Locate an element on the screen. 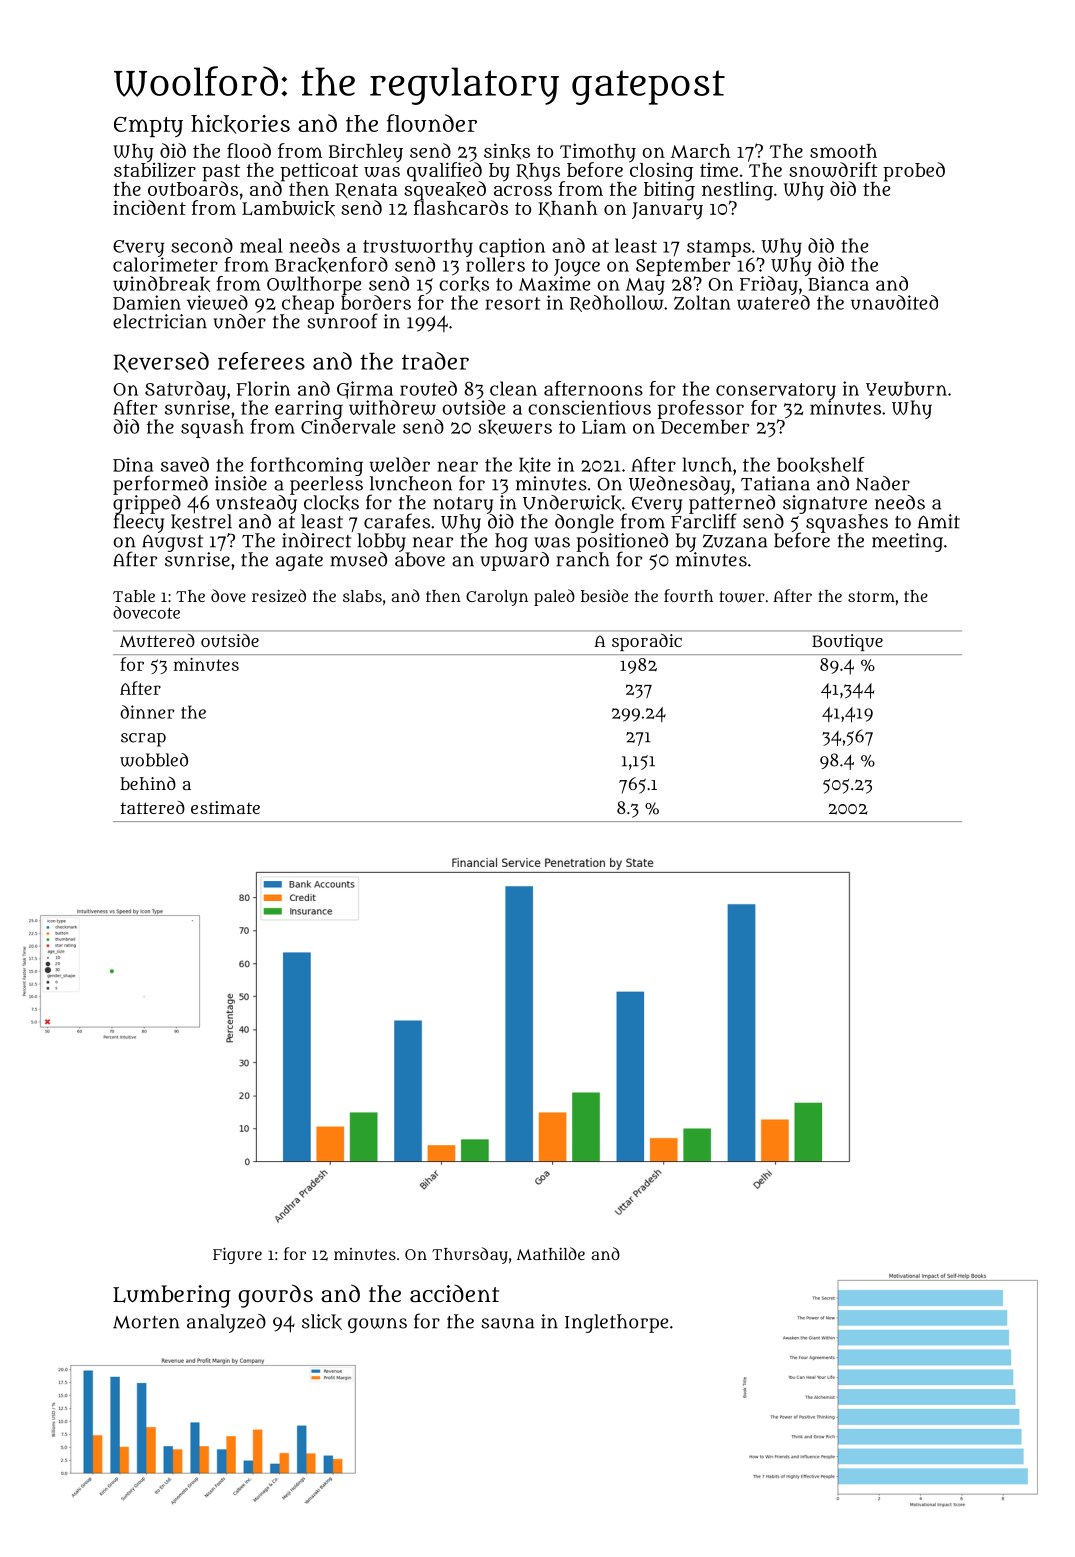 This screenshot has height=1557, width=1075. unaudited is located at coordinates (894, 302).
